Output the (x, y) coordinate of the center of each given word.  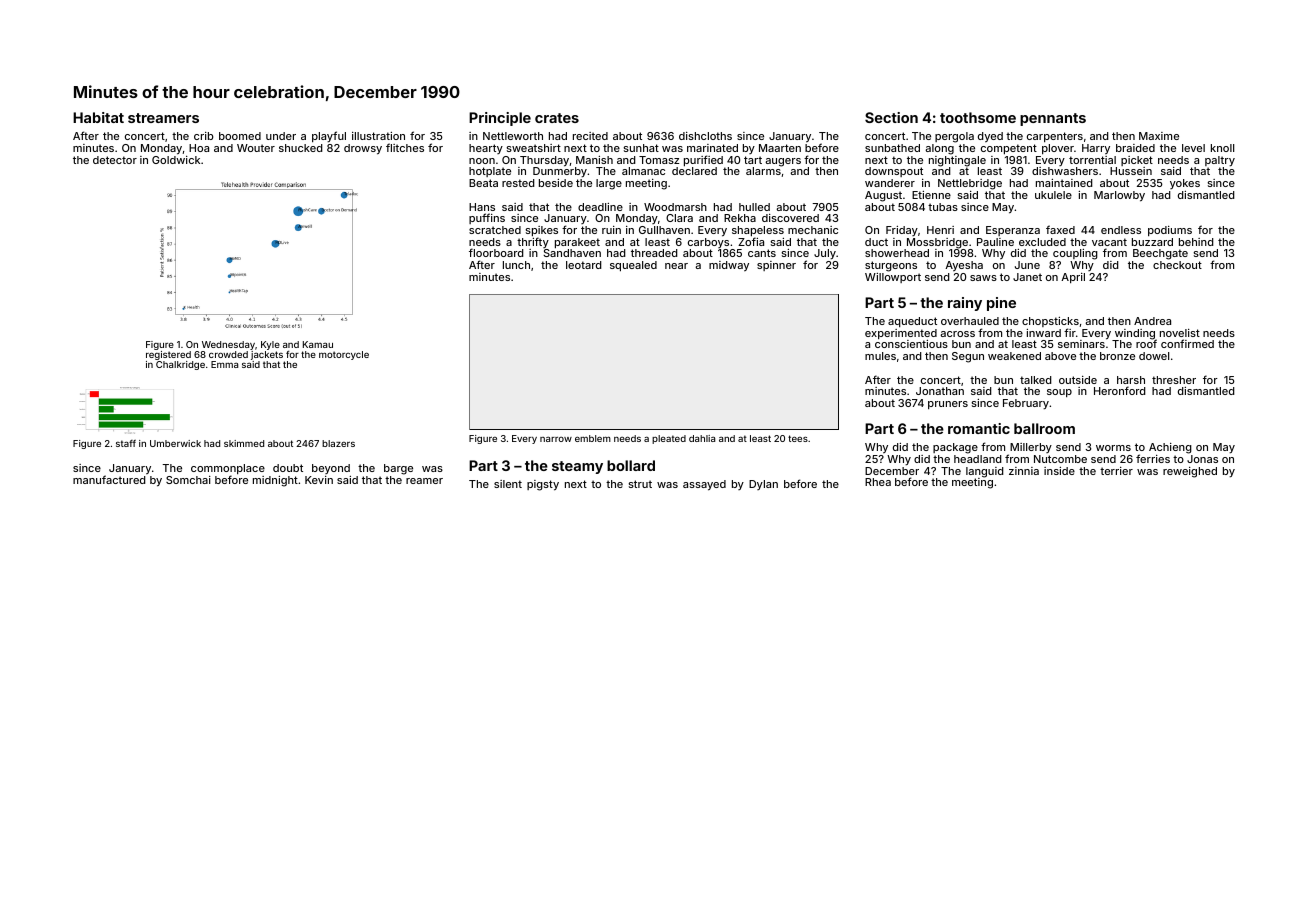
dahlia (702, 438)
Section (891, 117)
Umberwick (175, 443)
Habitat (98, 117)
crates (557, 118)
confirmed (1187, 343)
